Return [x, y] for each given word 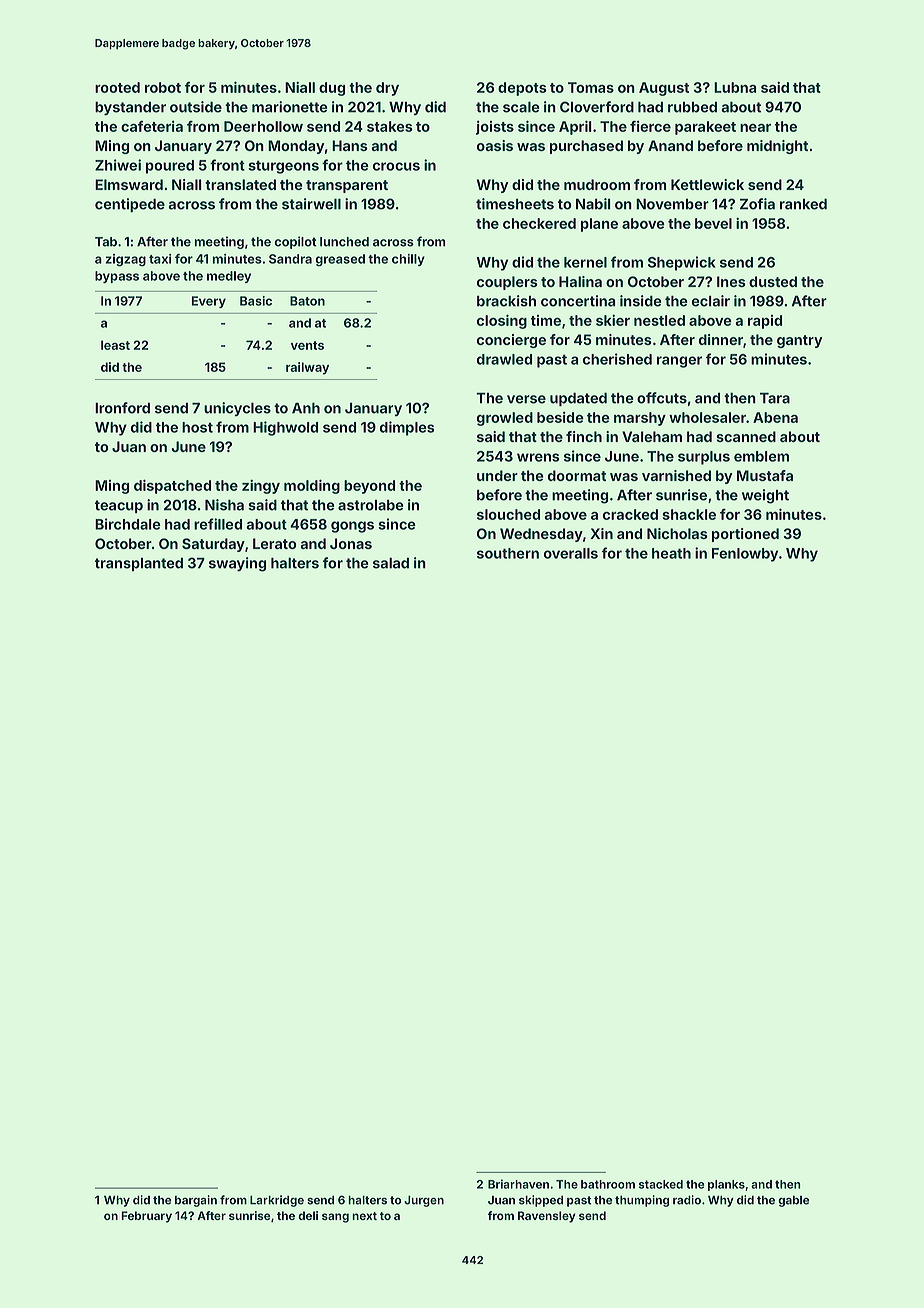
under [497, 475]
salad [391, 563]
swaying [237, 564]
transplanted [139, 564]
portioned [745, 535]
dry [387, 89]
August [664, 89]
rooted [117, 87]
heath [671, 553]
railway [307, 368]
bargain [196, 1201]
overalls [571, 553]
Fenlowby [745, 555]
